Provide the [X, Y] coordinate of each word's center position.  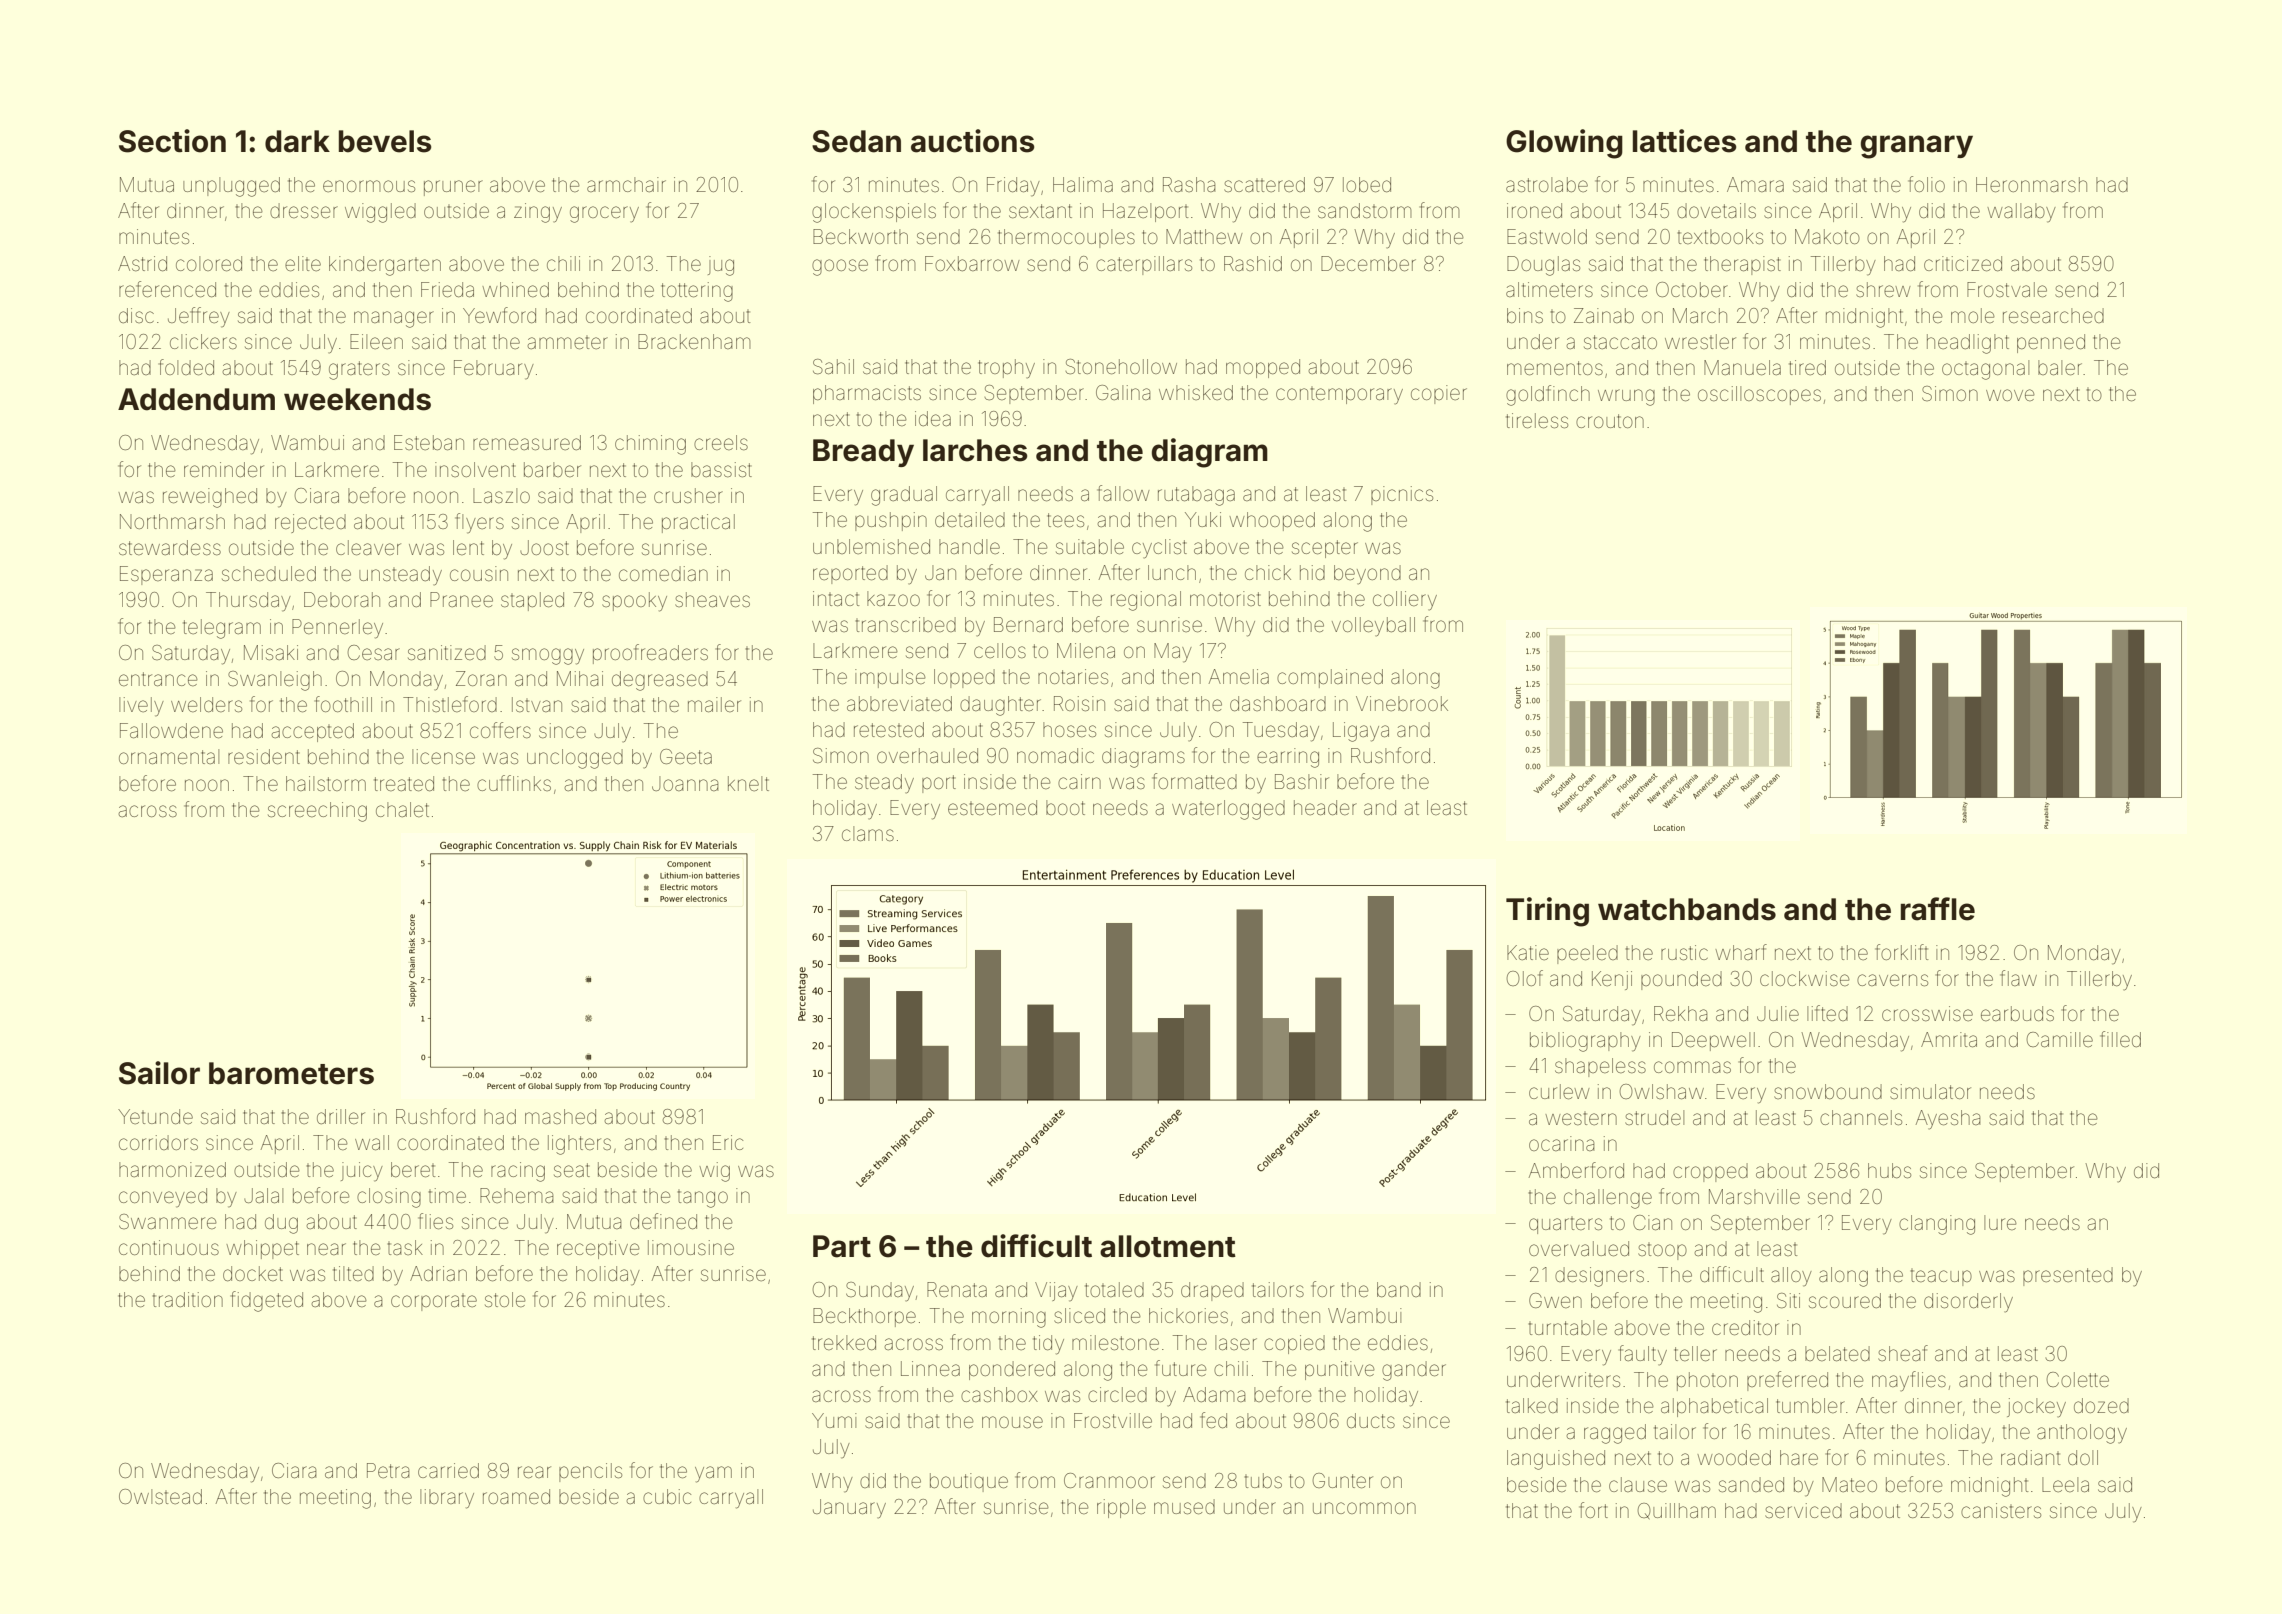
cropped [1710, 1172]
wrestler [1700, 341]
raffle [1938, 909]
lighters [579, 1145]
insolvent [475, 469]
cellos [1000, 650]
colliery [1405, 601]
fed [1213, 1420]
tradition [188, 1299]
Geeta [686, 756]
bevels [385, 141]
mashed [560, 1116]
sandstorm [1364, 210]
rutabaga [1196, 496]
